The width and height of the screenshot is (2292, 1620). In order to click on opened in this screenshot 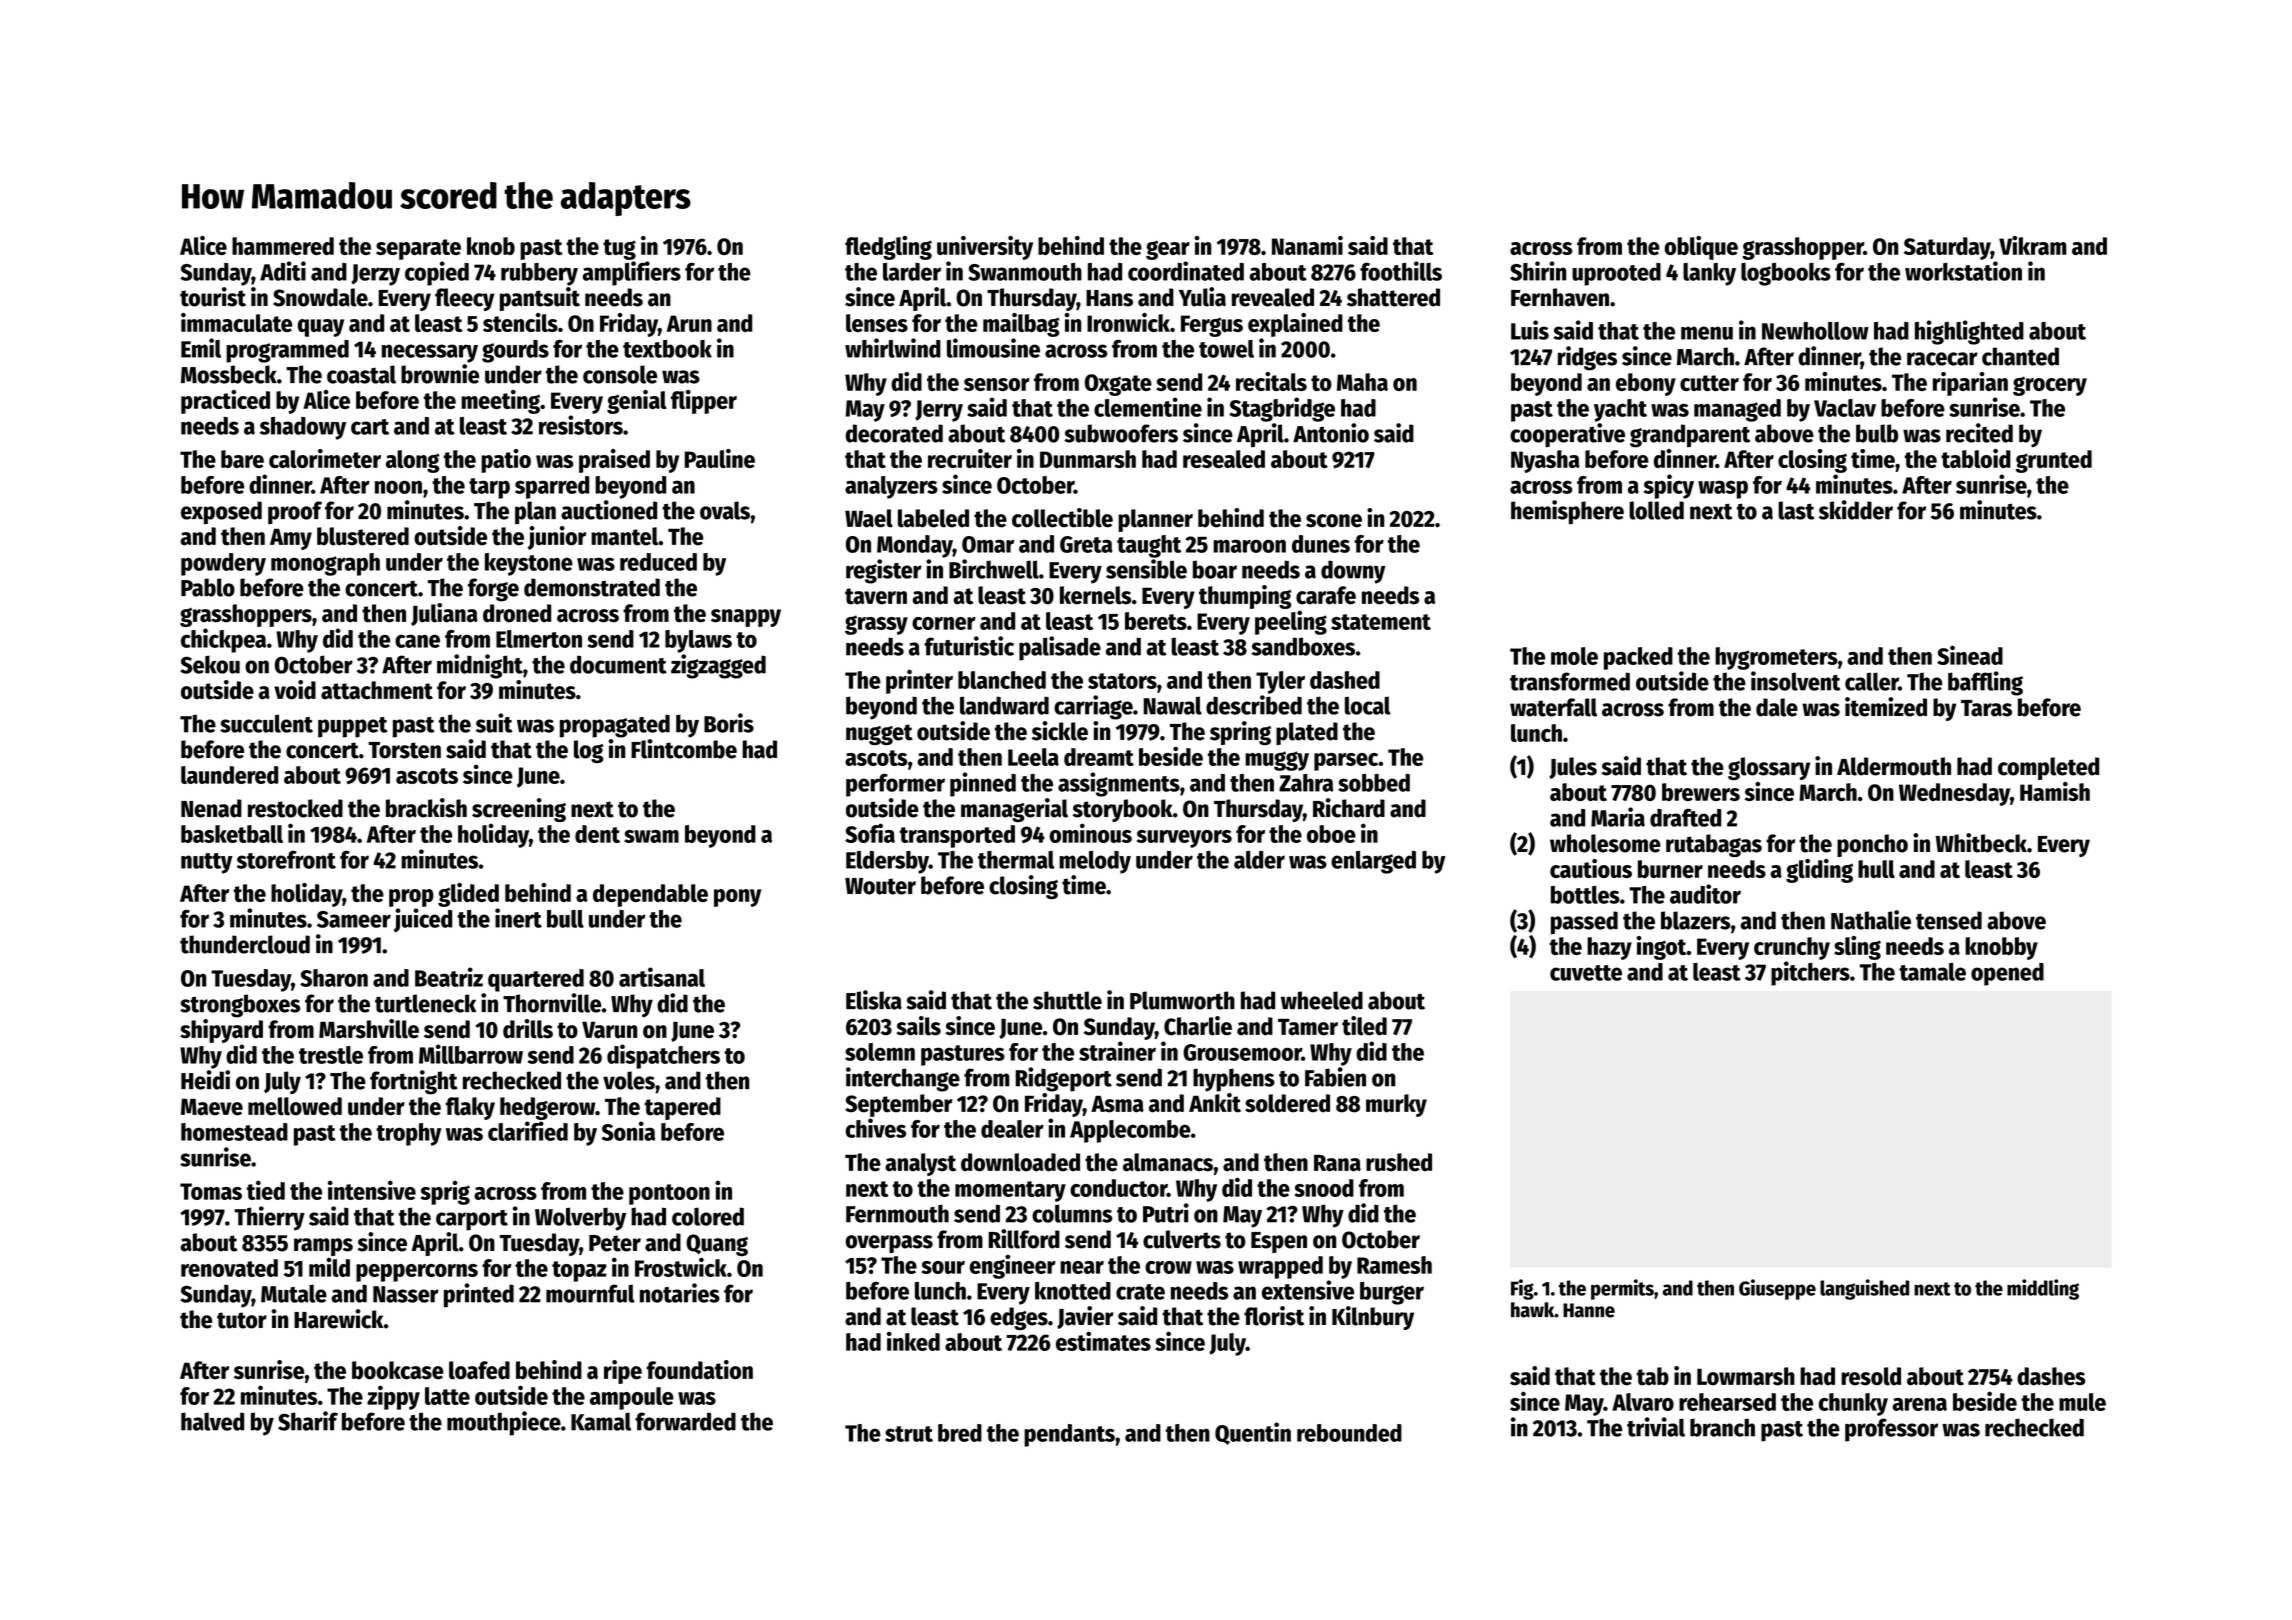, I will do `click(2007, 974)`.
